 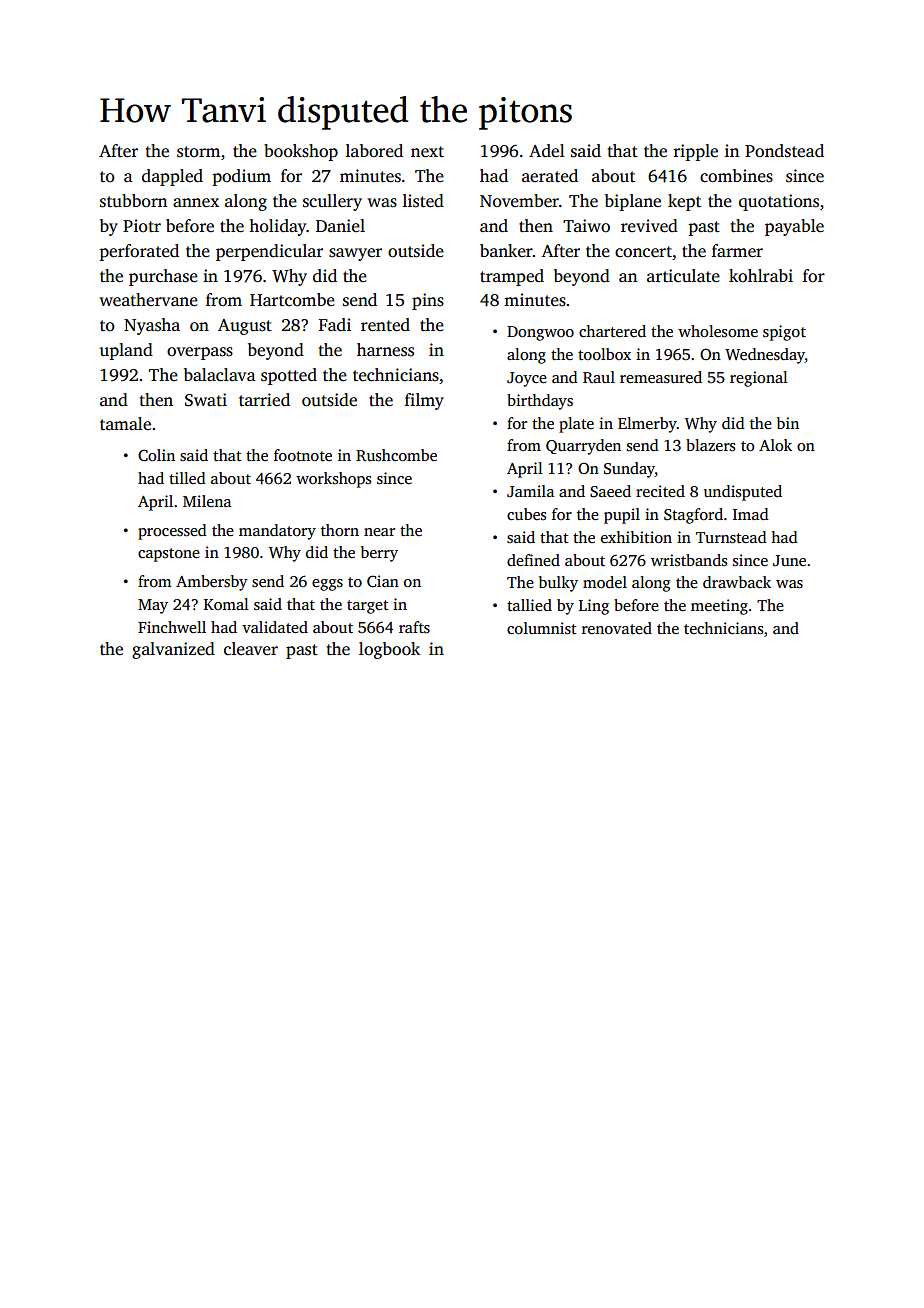 What do you see at coordinates (424, 401) in the document?
I see `filmy` at bounding box center [424, 401].
